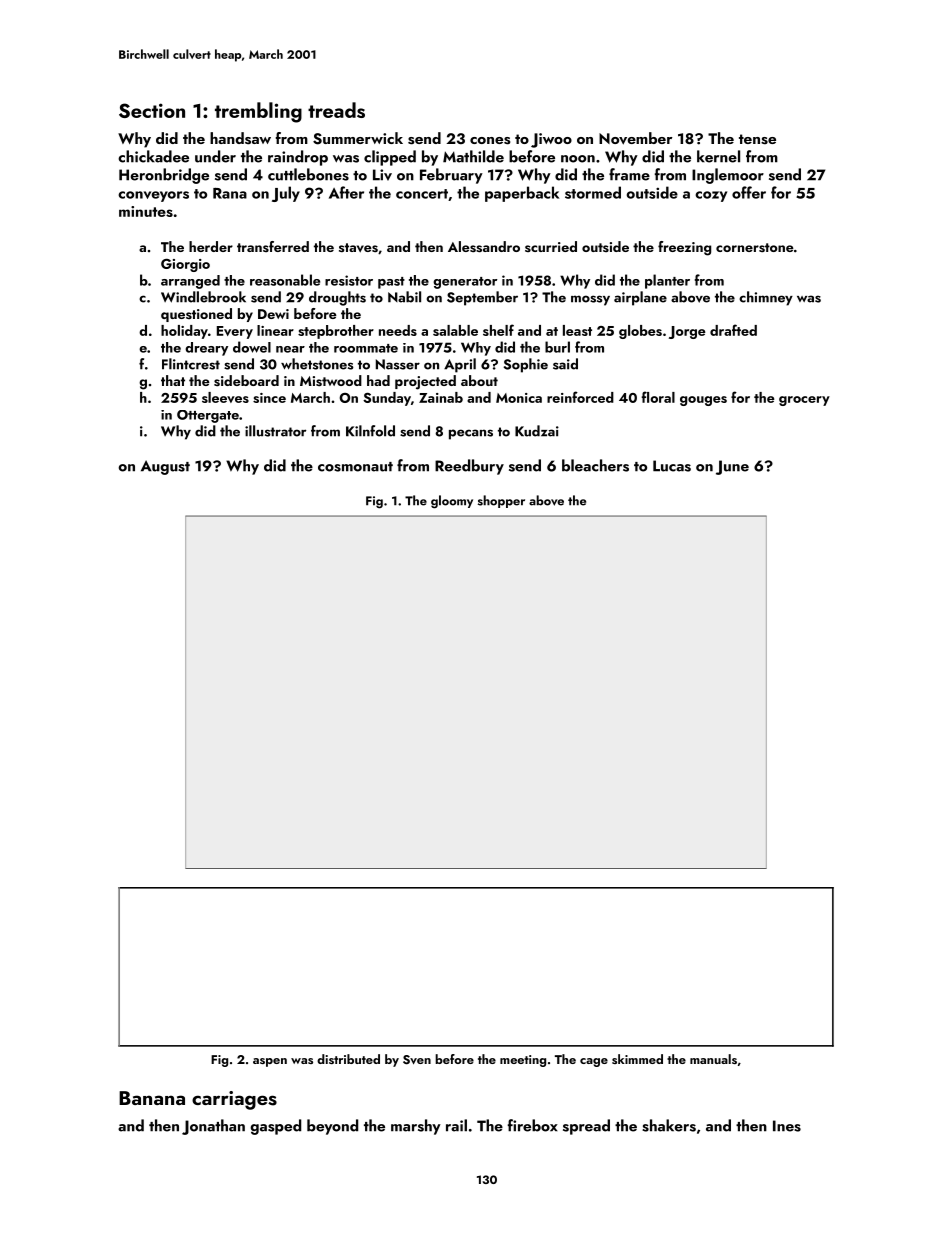 The width and height of the image is (952, 1233). Describe the element at coordinates (146, 211) in the image. I see `minutes` at that location.
